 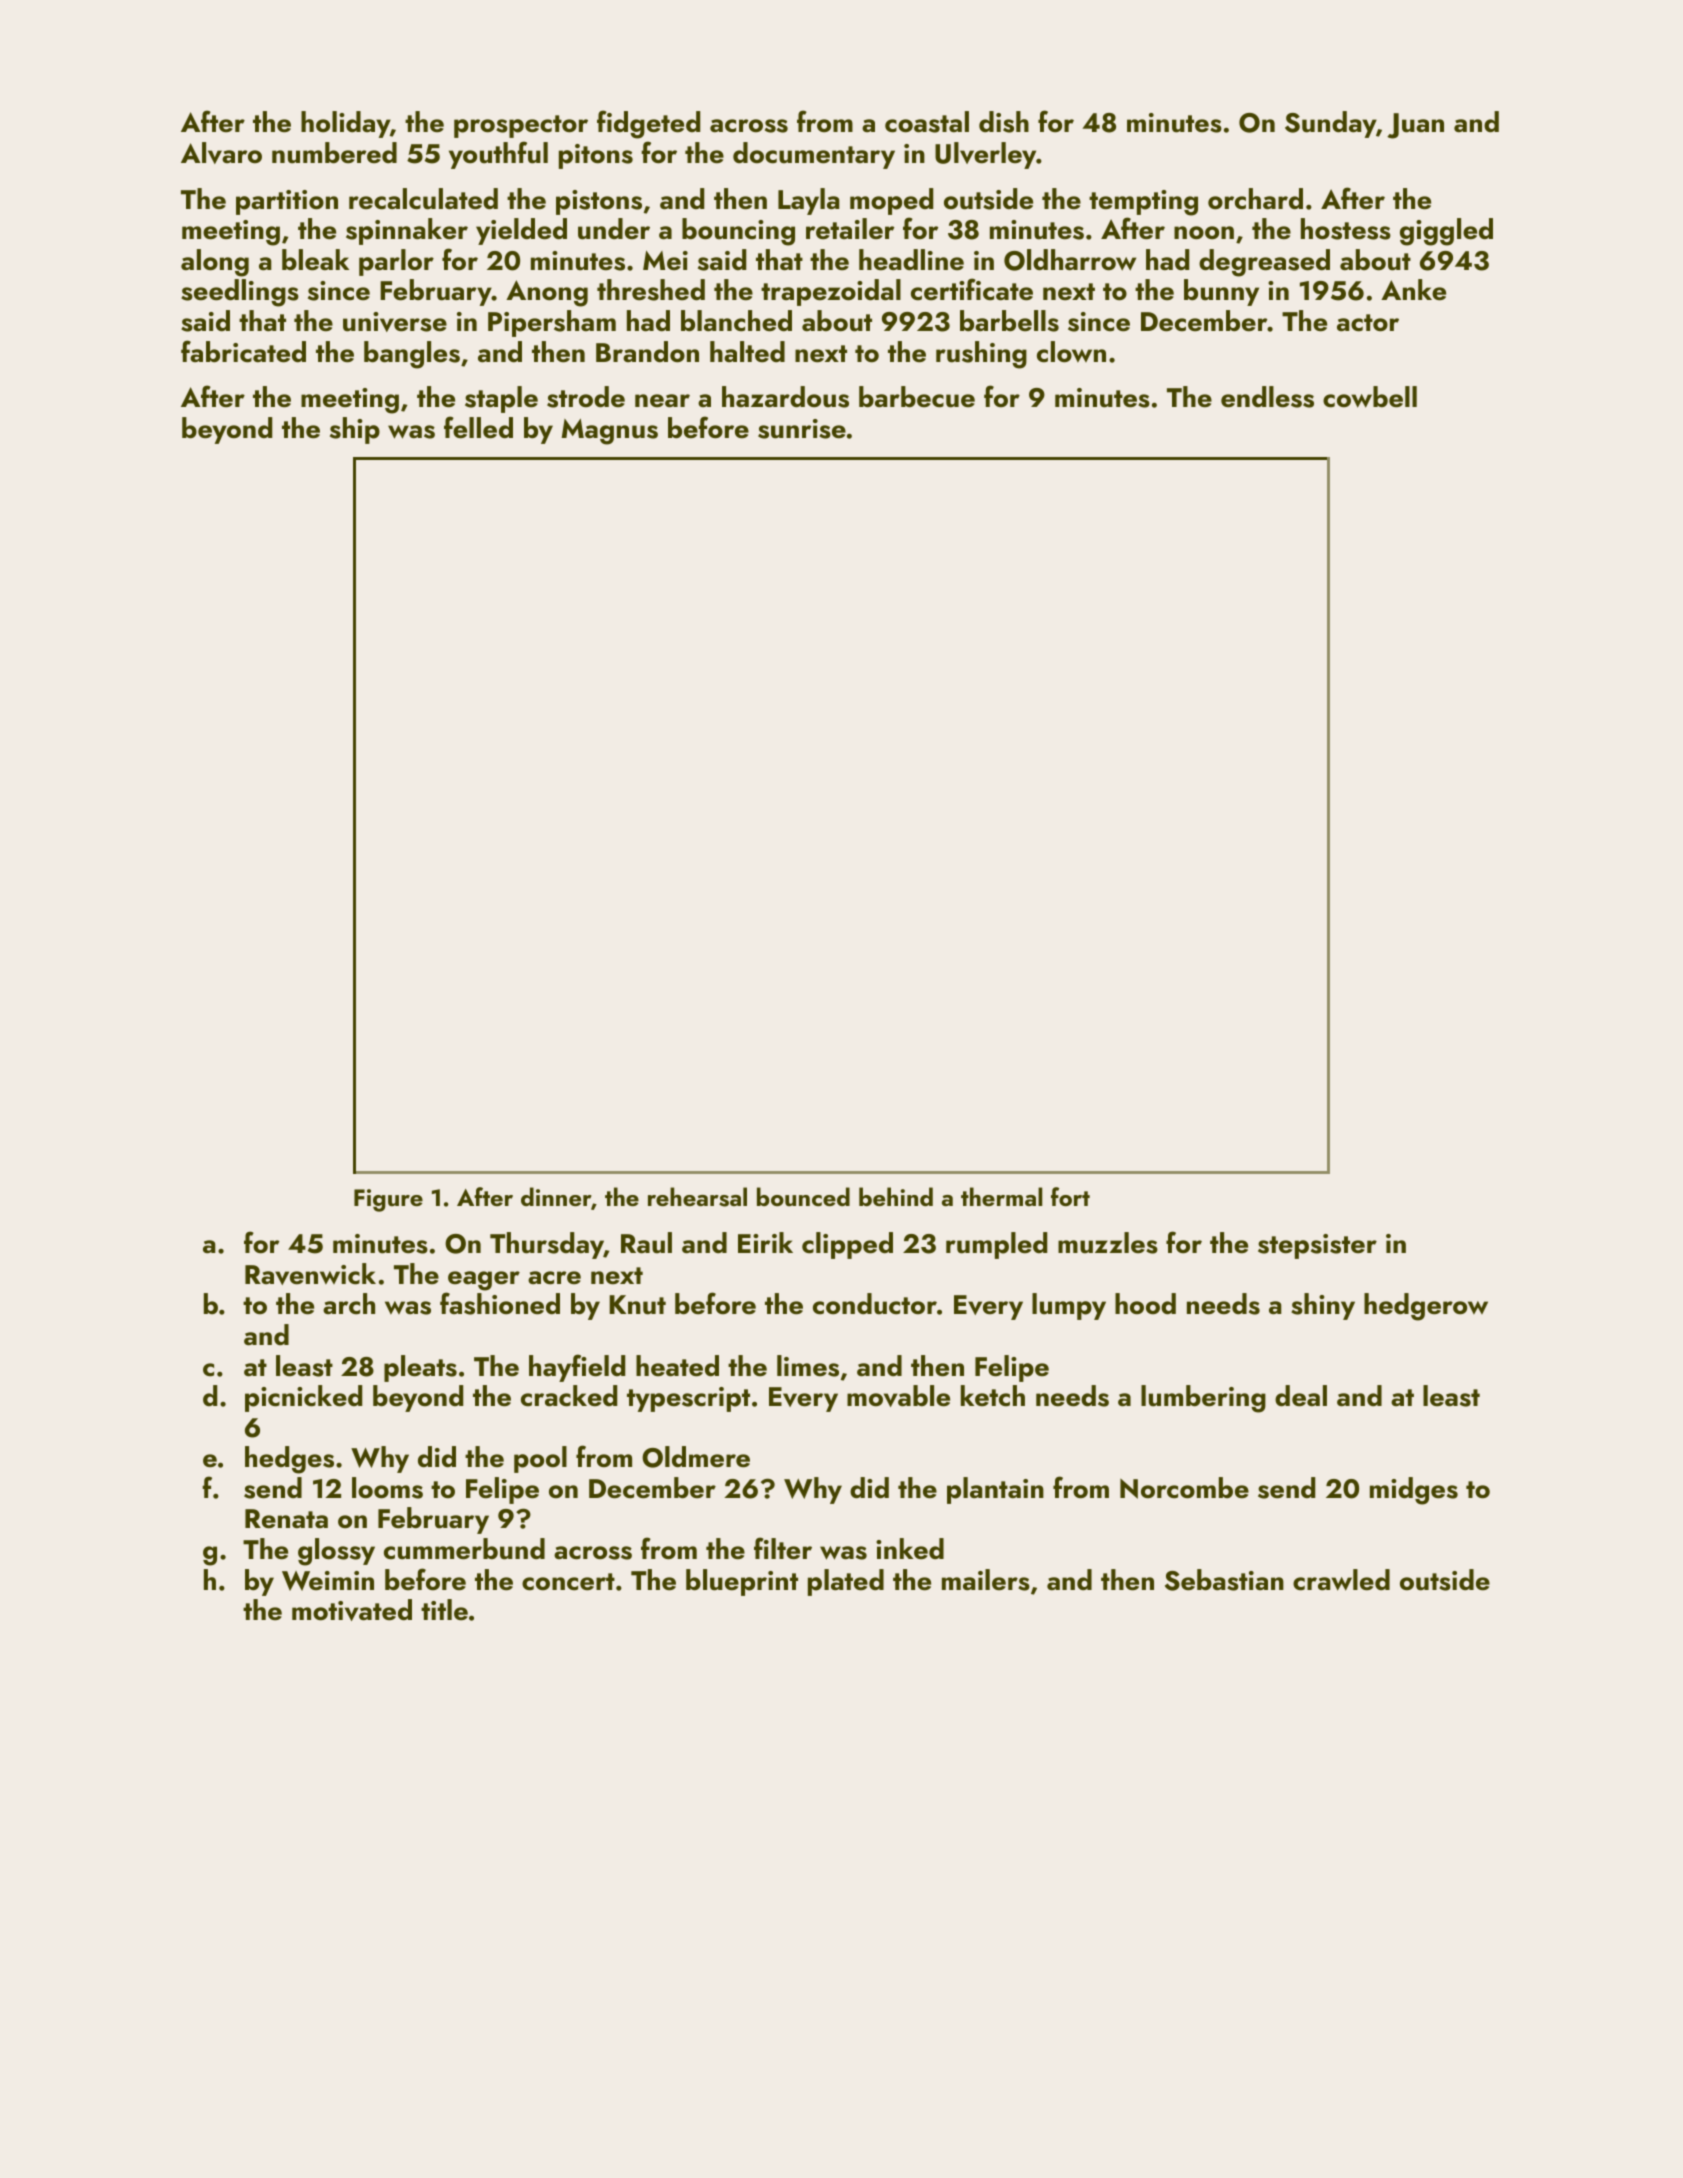 I want to click on sunrise, so click(x=802, y=429).
